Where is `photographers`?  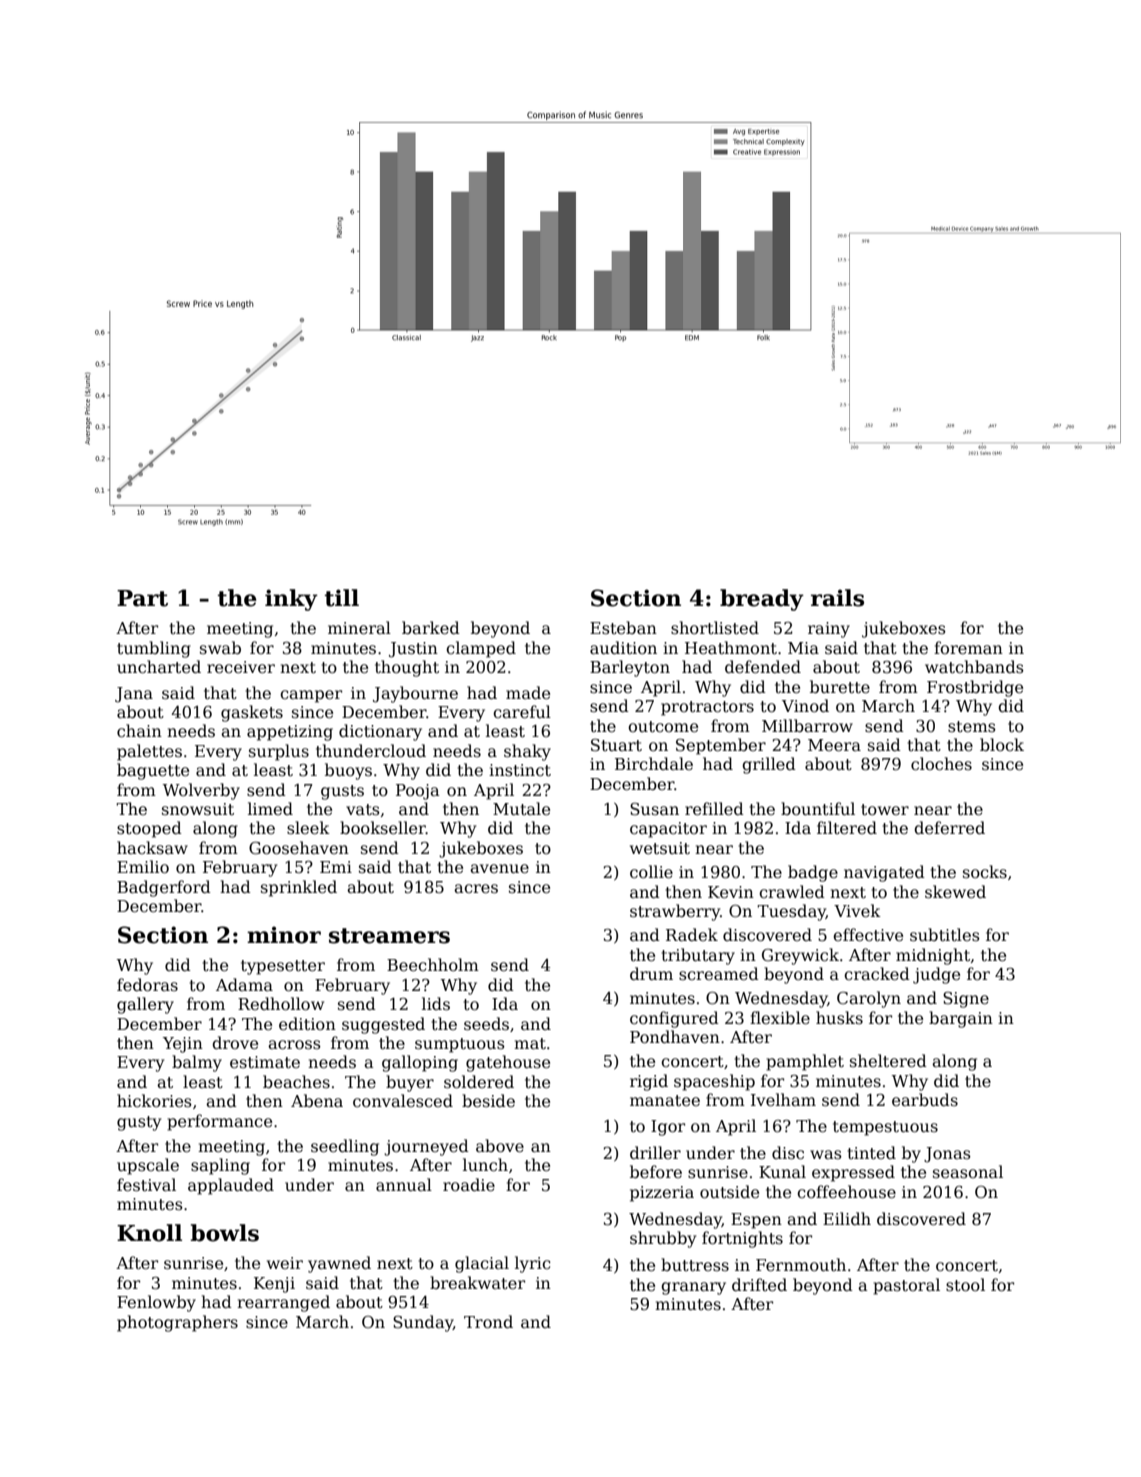
photographers is located at coordinates (177, 1323).
